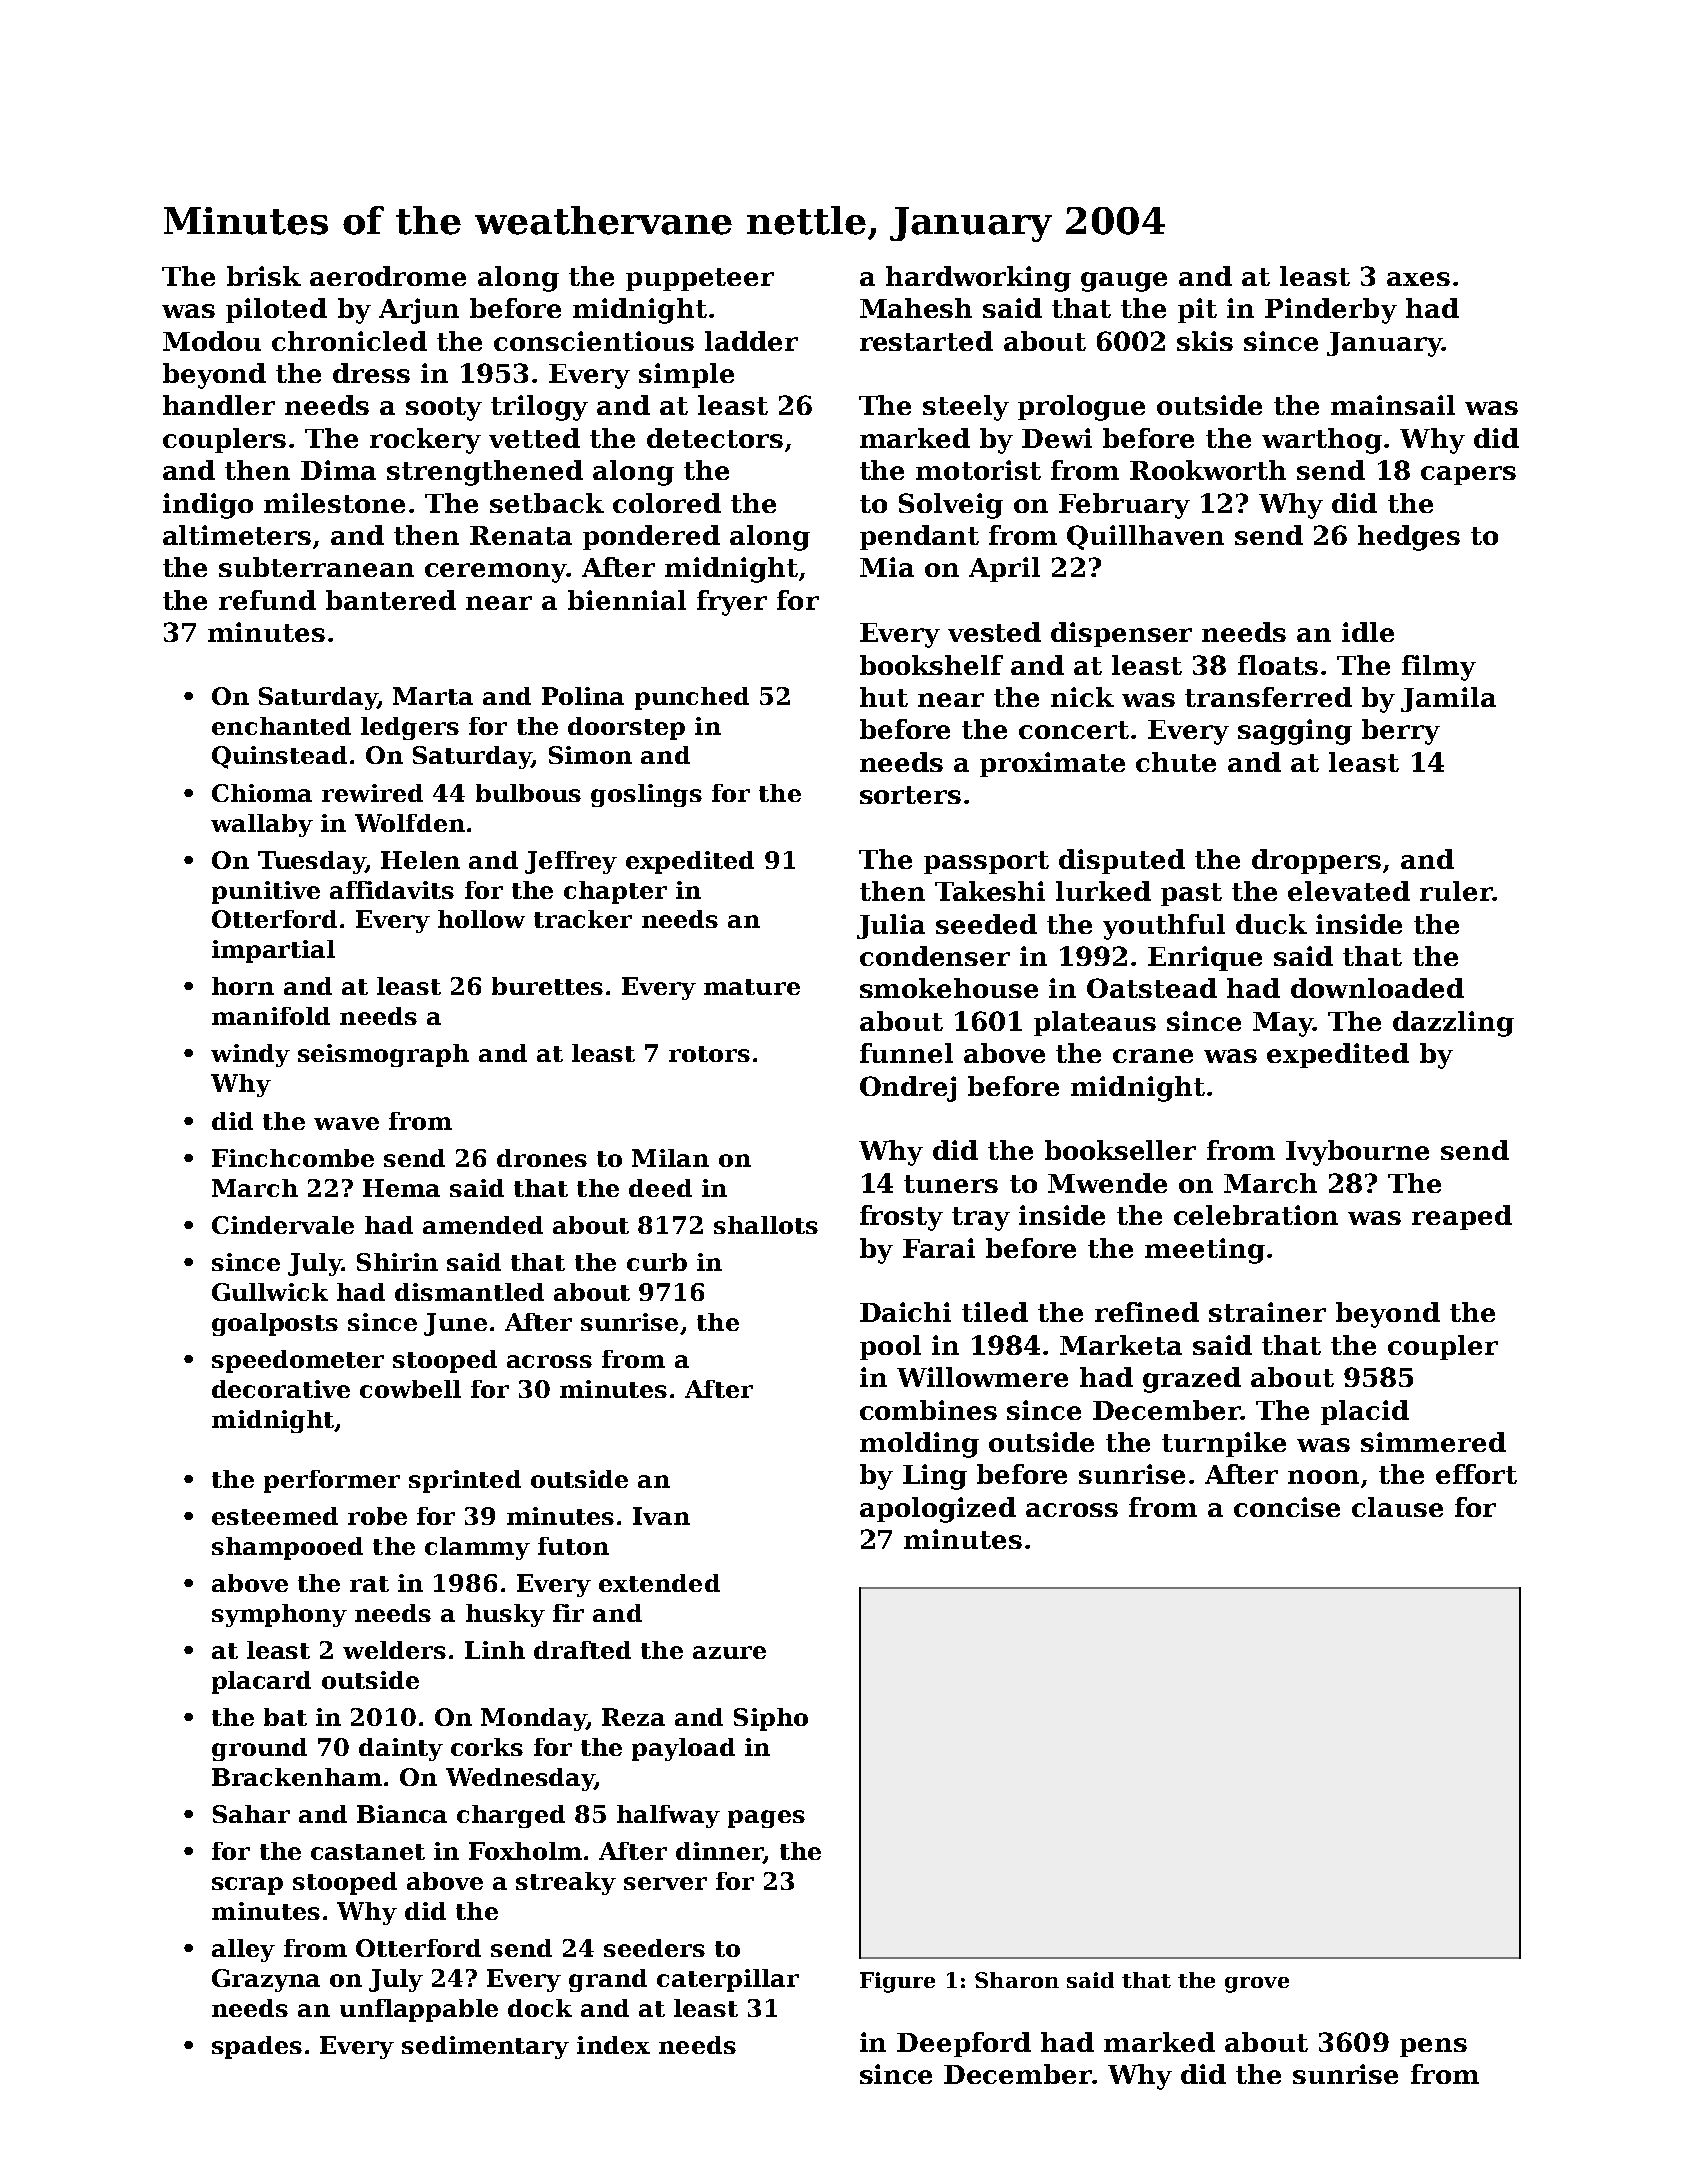  I want to click on puppeteer, so click(700, 279).
